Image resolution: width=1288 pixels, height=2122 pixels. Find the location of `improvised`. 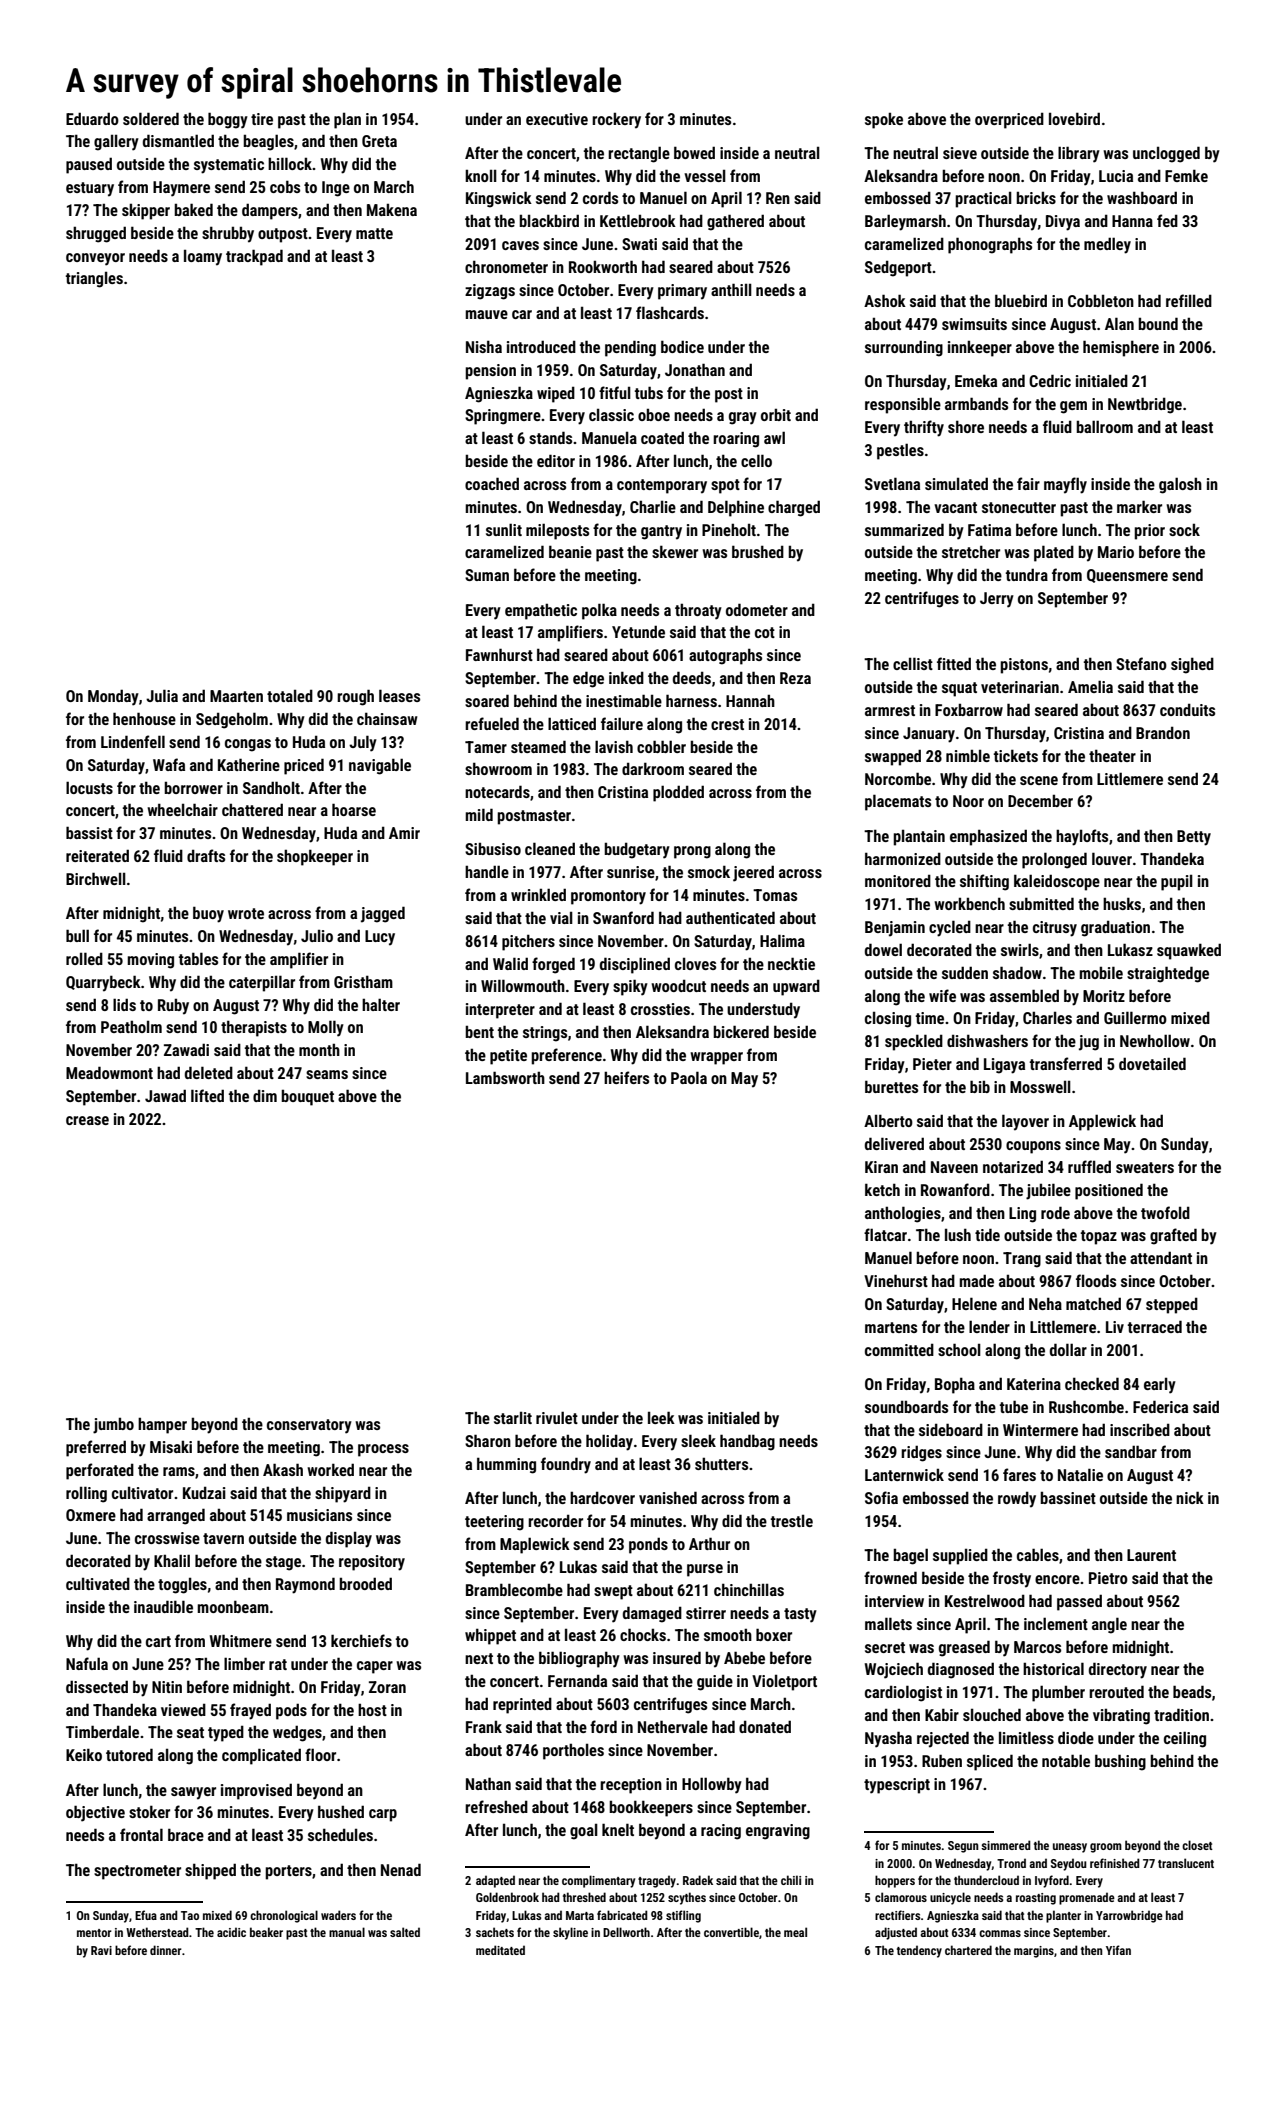

improvised is located at coordinates (256, 1791).
